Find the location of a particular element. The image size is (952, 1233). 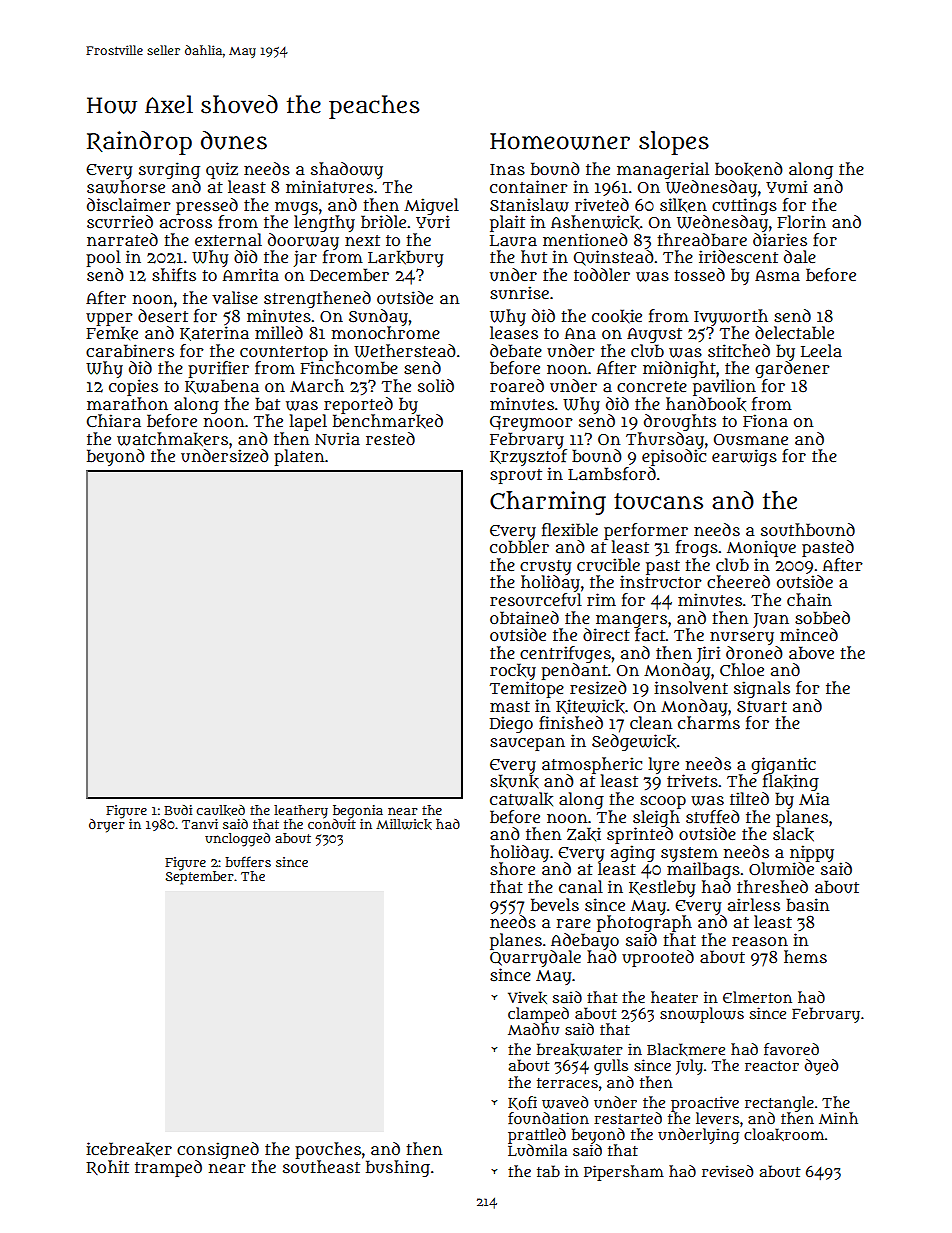

Asma is located at coordinates (777, 275).
